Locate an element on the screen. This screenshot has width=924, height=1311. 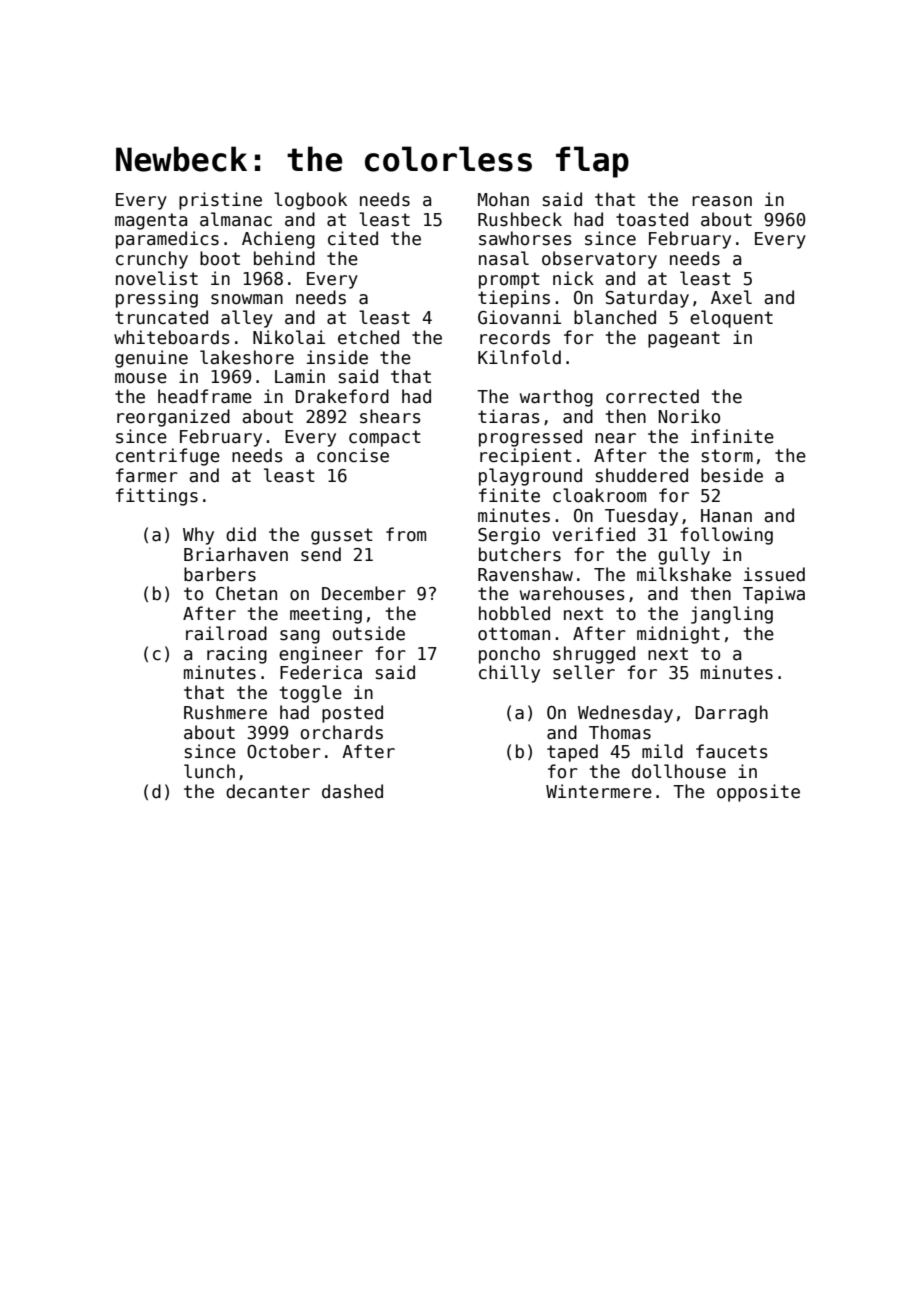
midnight is located at coordinates (678, 635).
